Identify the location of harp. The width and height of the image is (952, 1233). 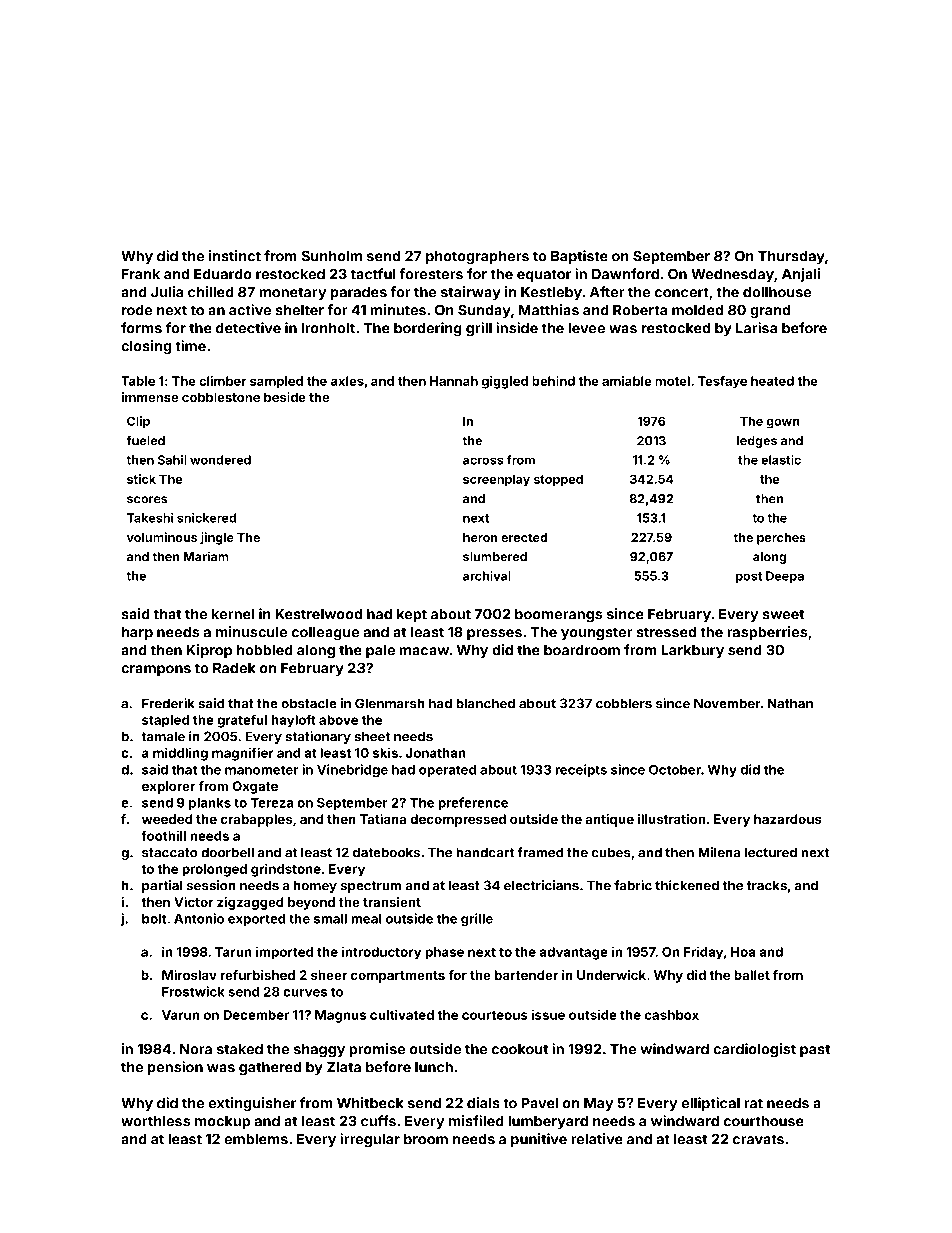
(137, 633).
